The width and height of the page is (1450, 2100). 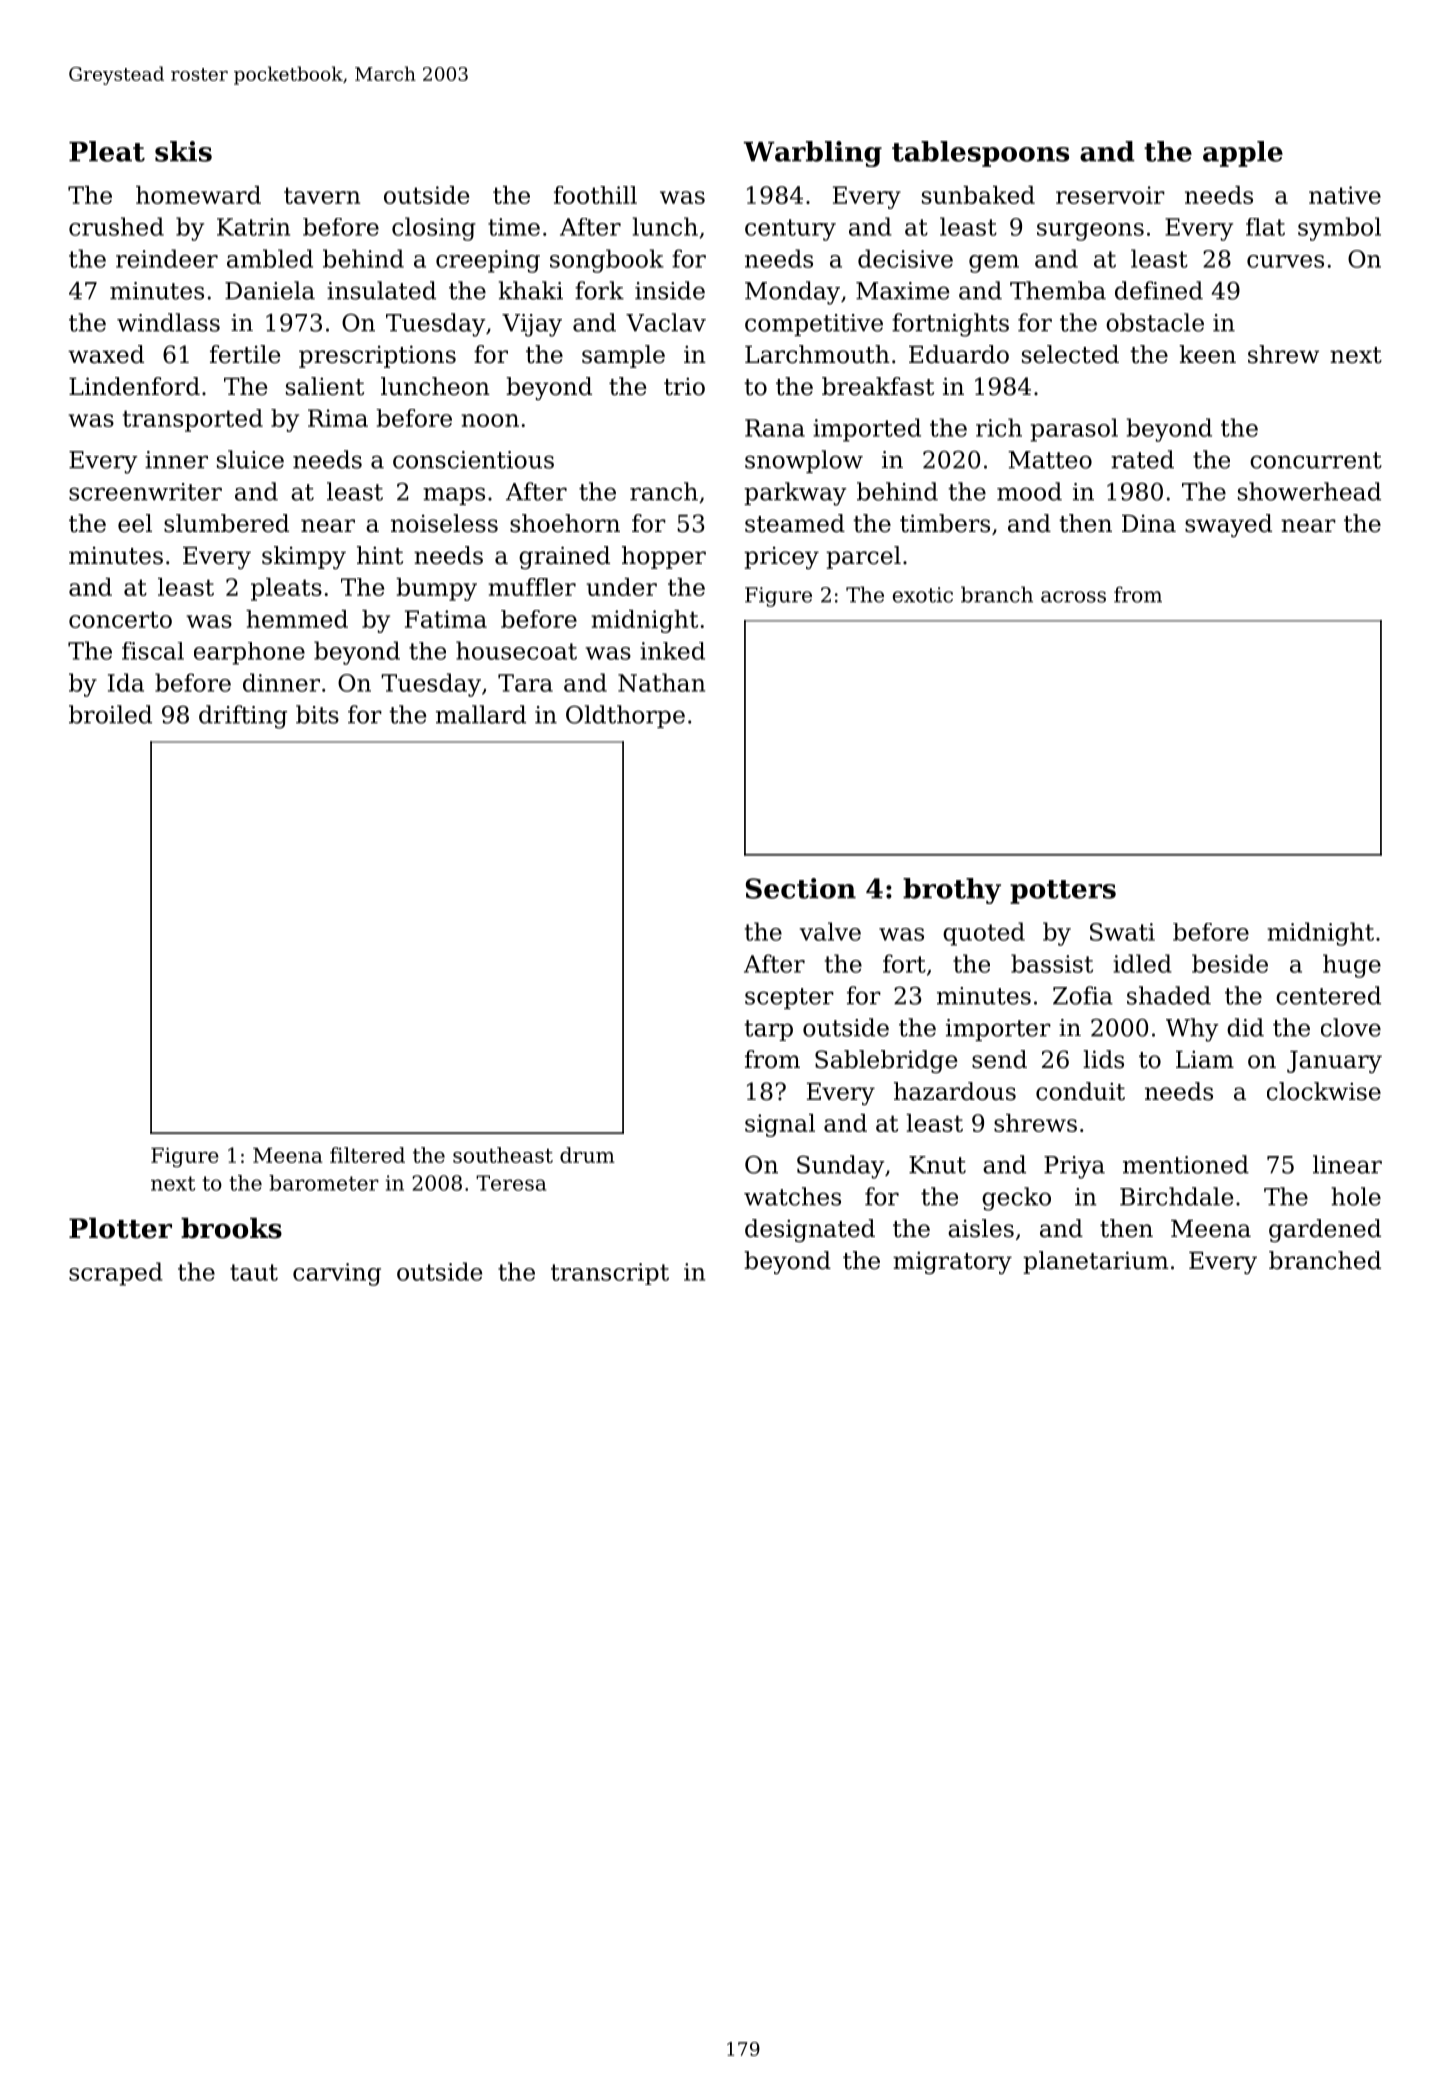 What do you see at coordinates (490, 420) in the page?
I see `noon` at bounding box center [490, 420].
